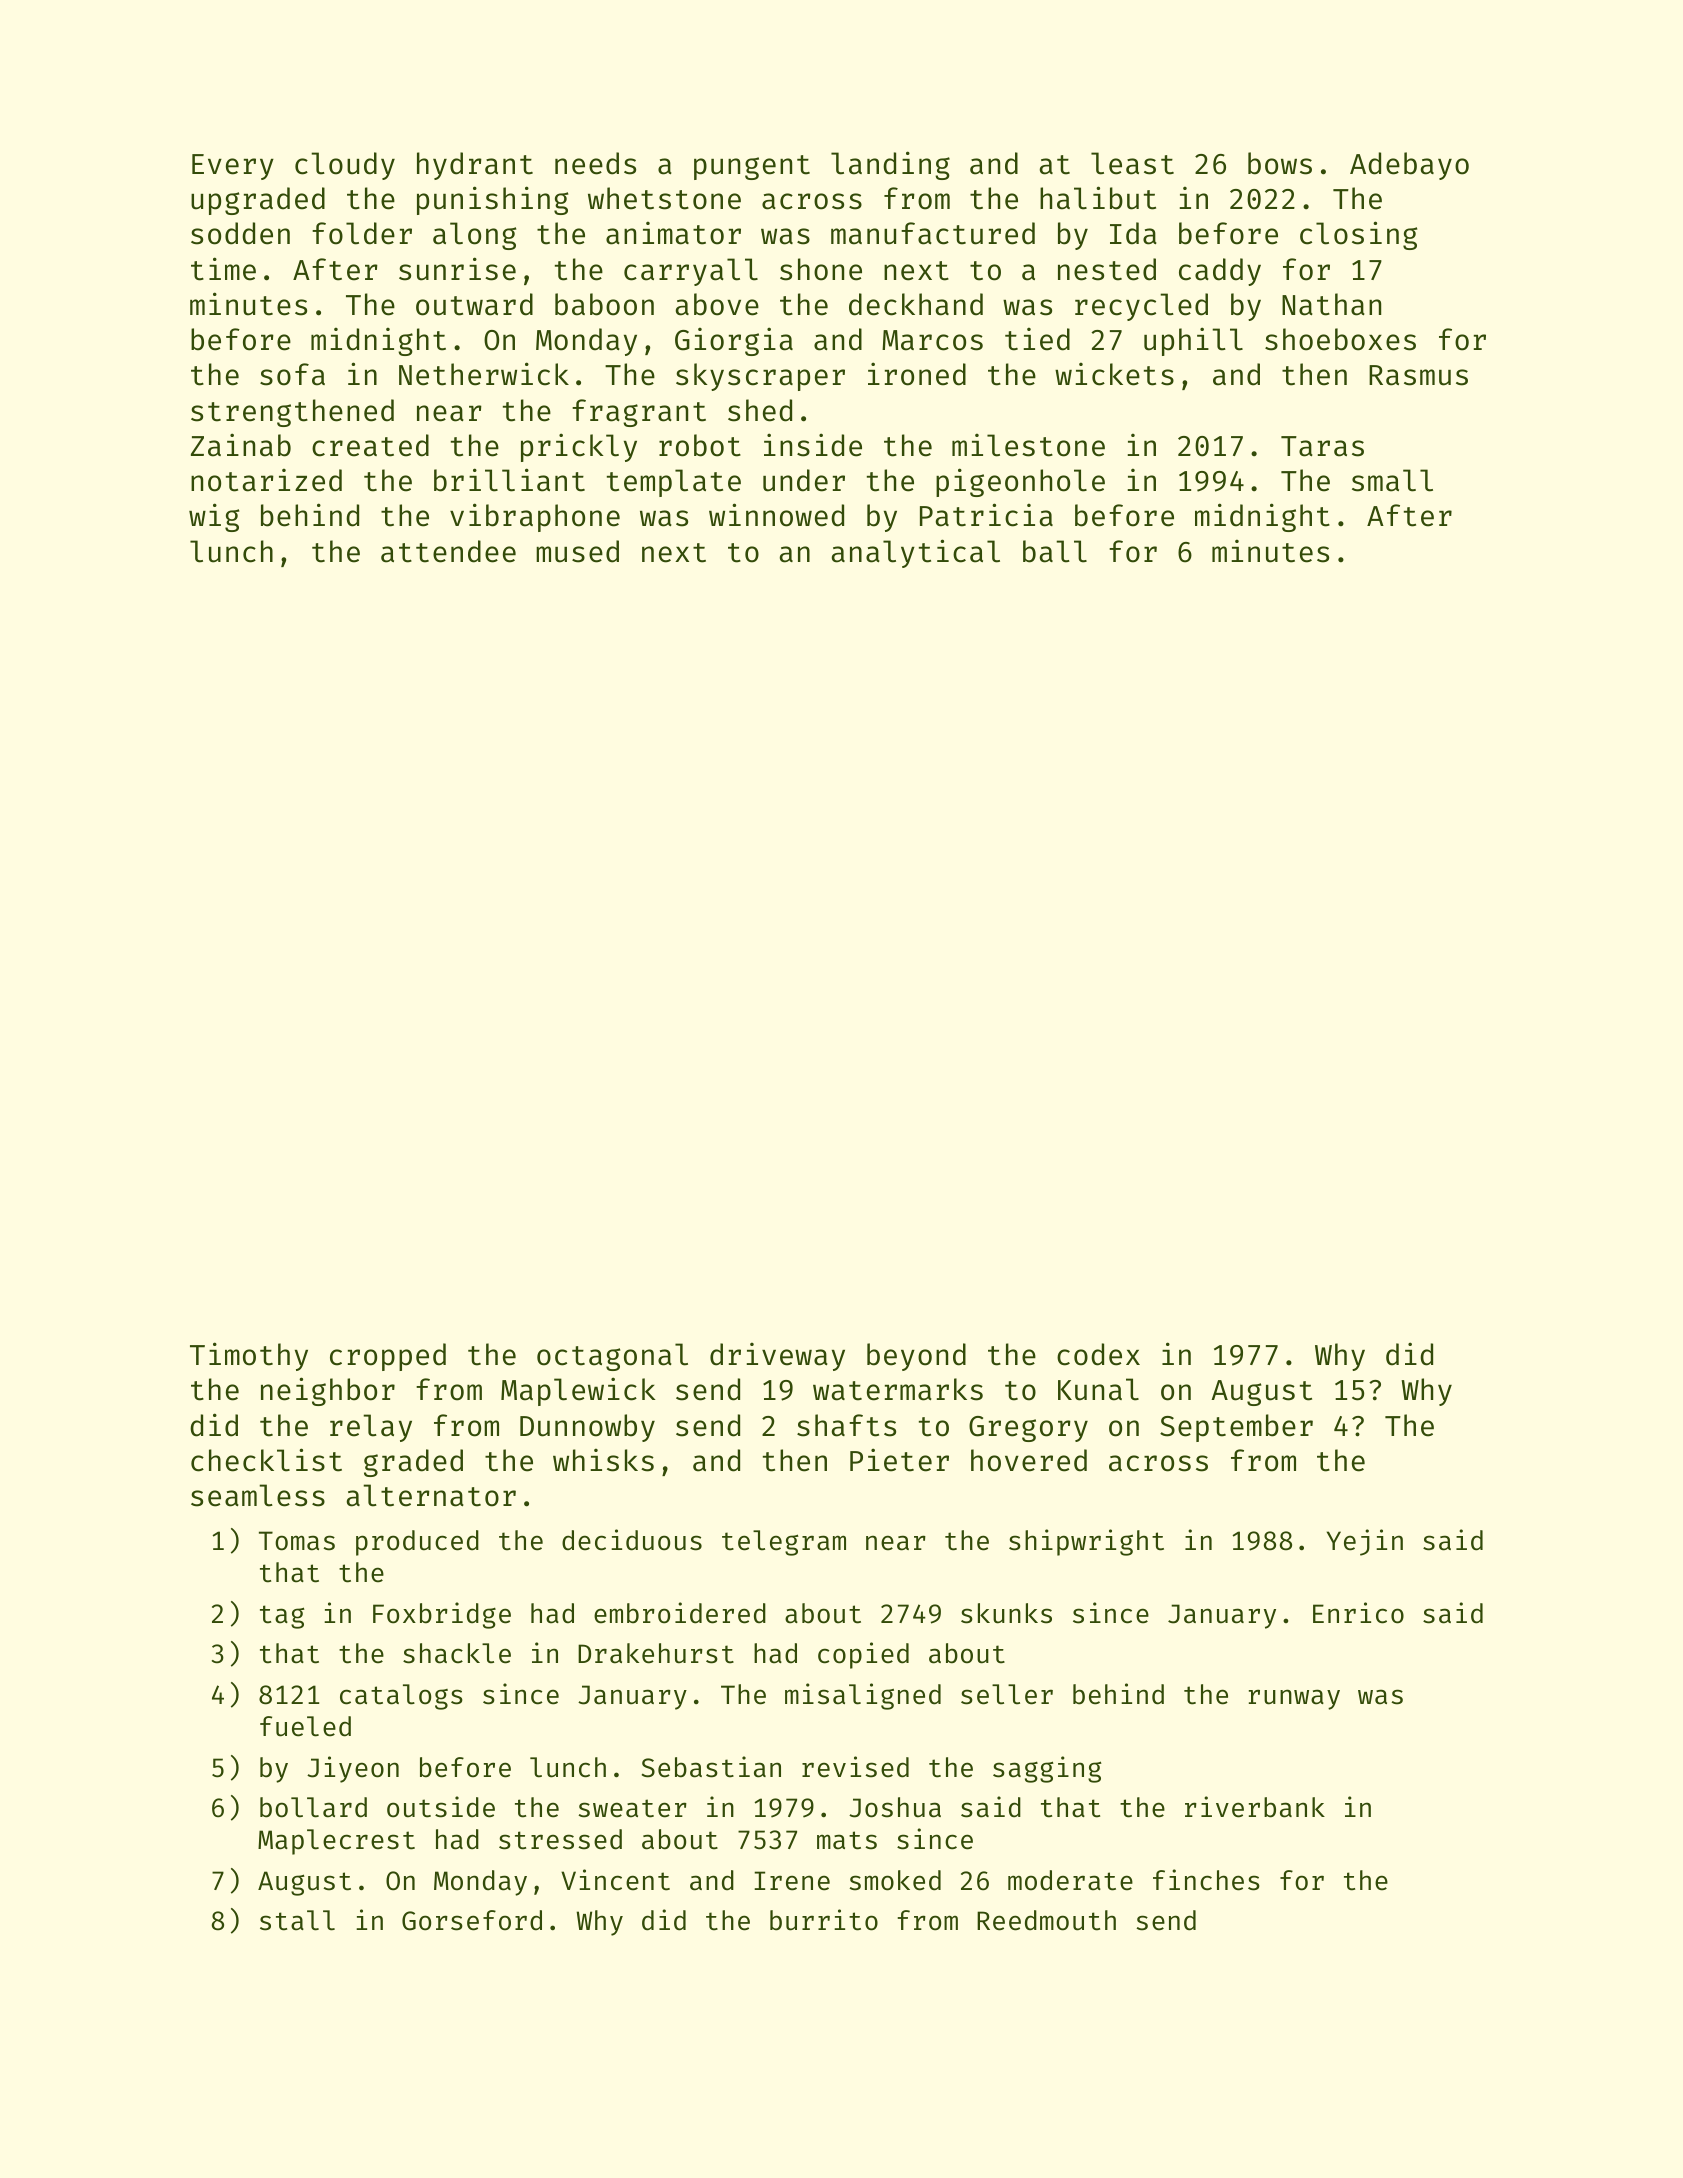 Image resolution: width=1683 pixels, height=2178 pixels. What do you see at coordinates (1098, 1354) in the screenshot?
I see `codex` at bounding box center [1098, 1354].
